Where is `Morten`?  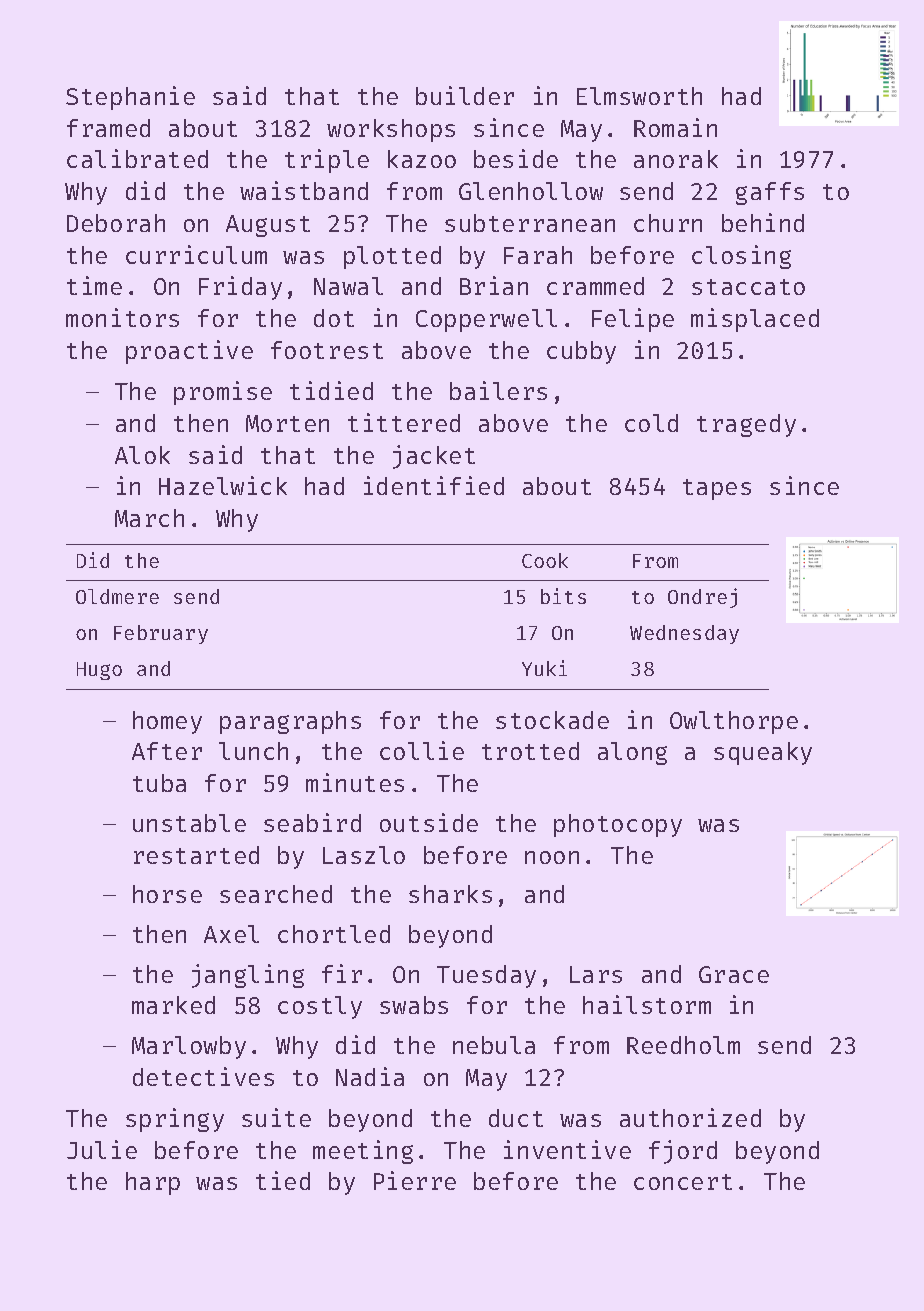 Morten is located at coordinates (287, 423).
